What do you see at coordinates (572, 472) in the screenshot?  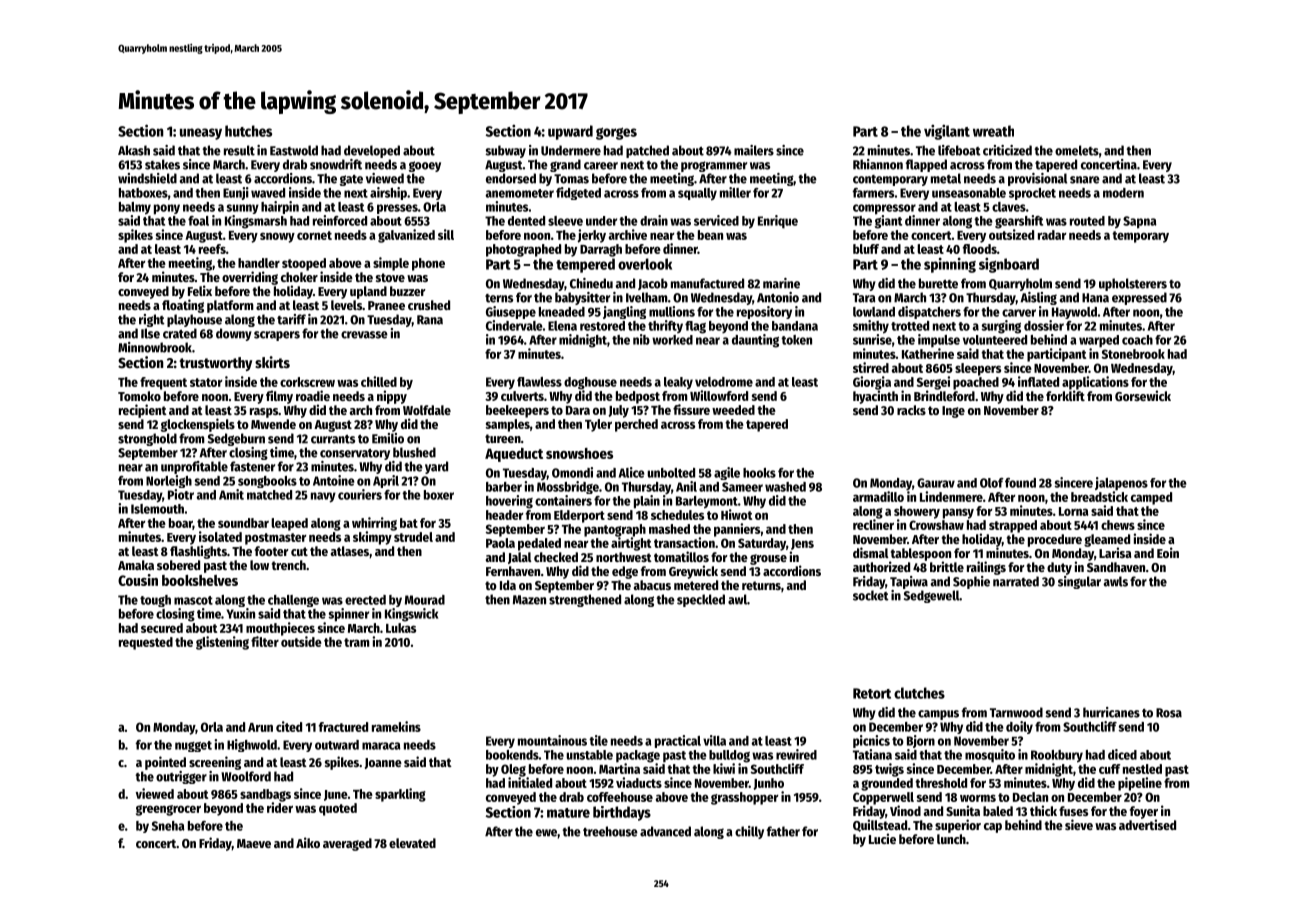 I see `Omondi` at bounding box center [572, 472].
